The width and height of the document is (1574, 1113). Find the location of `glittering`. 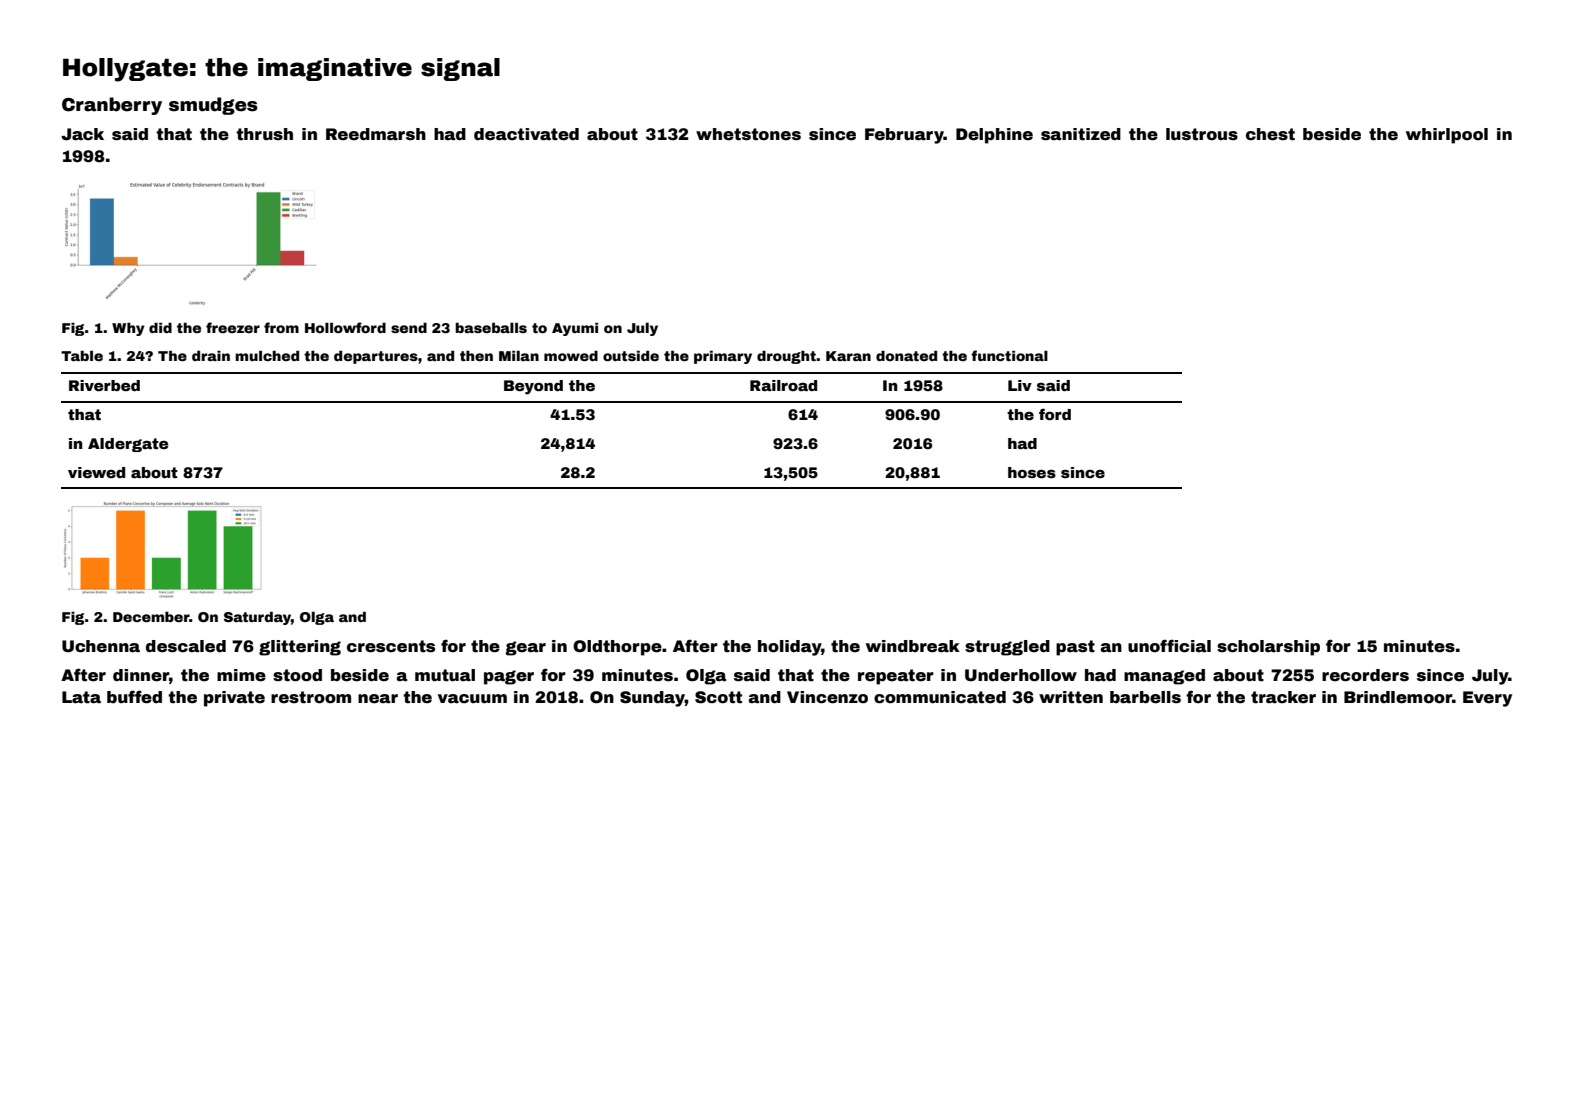

glittering is located at coordinates (300, 648).
